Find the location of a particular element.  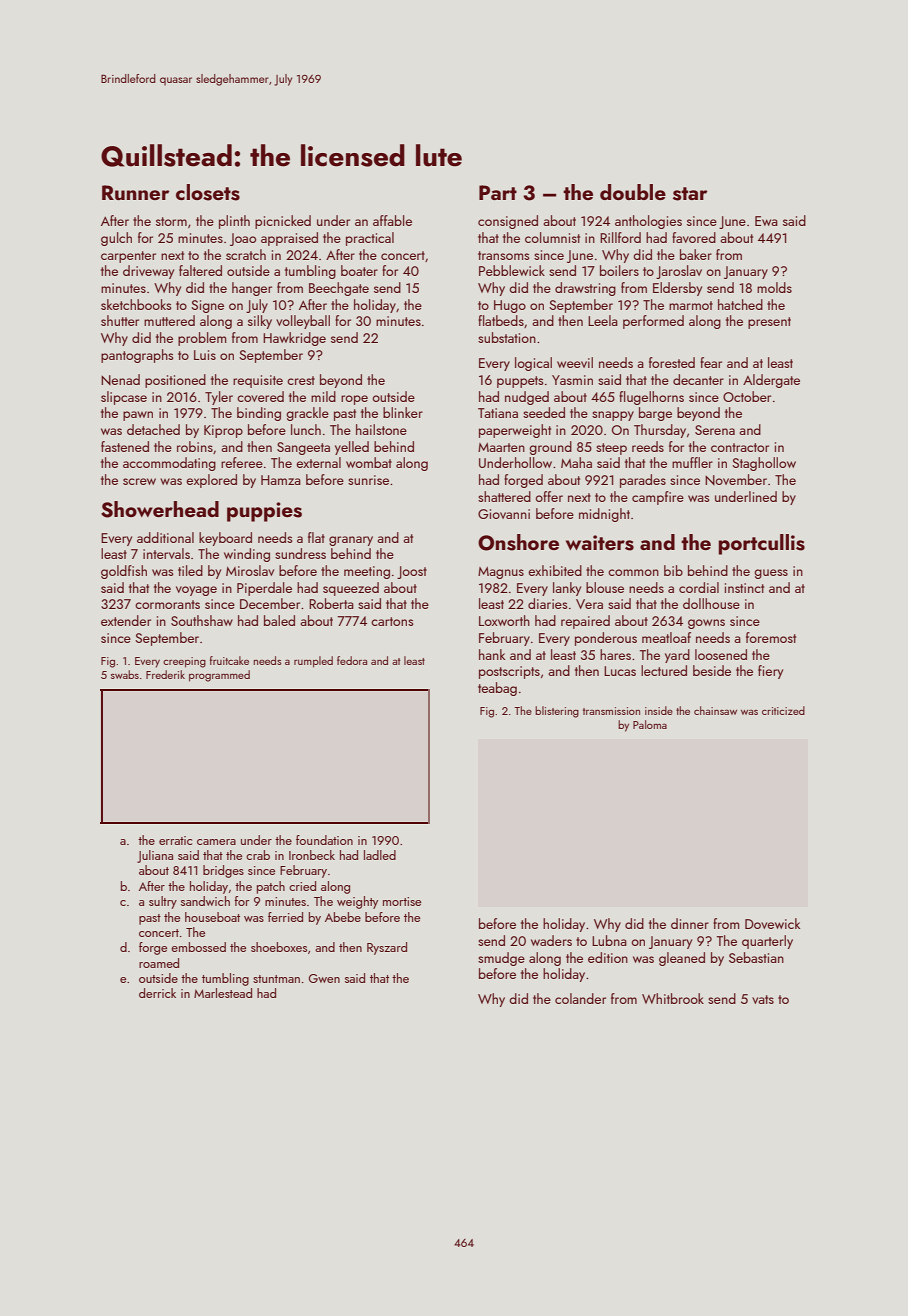

camera is located at coordinates (216, 842).
